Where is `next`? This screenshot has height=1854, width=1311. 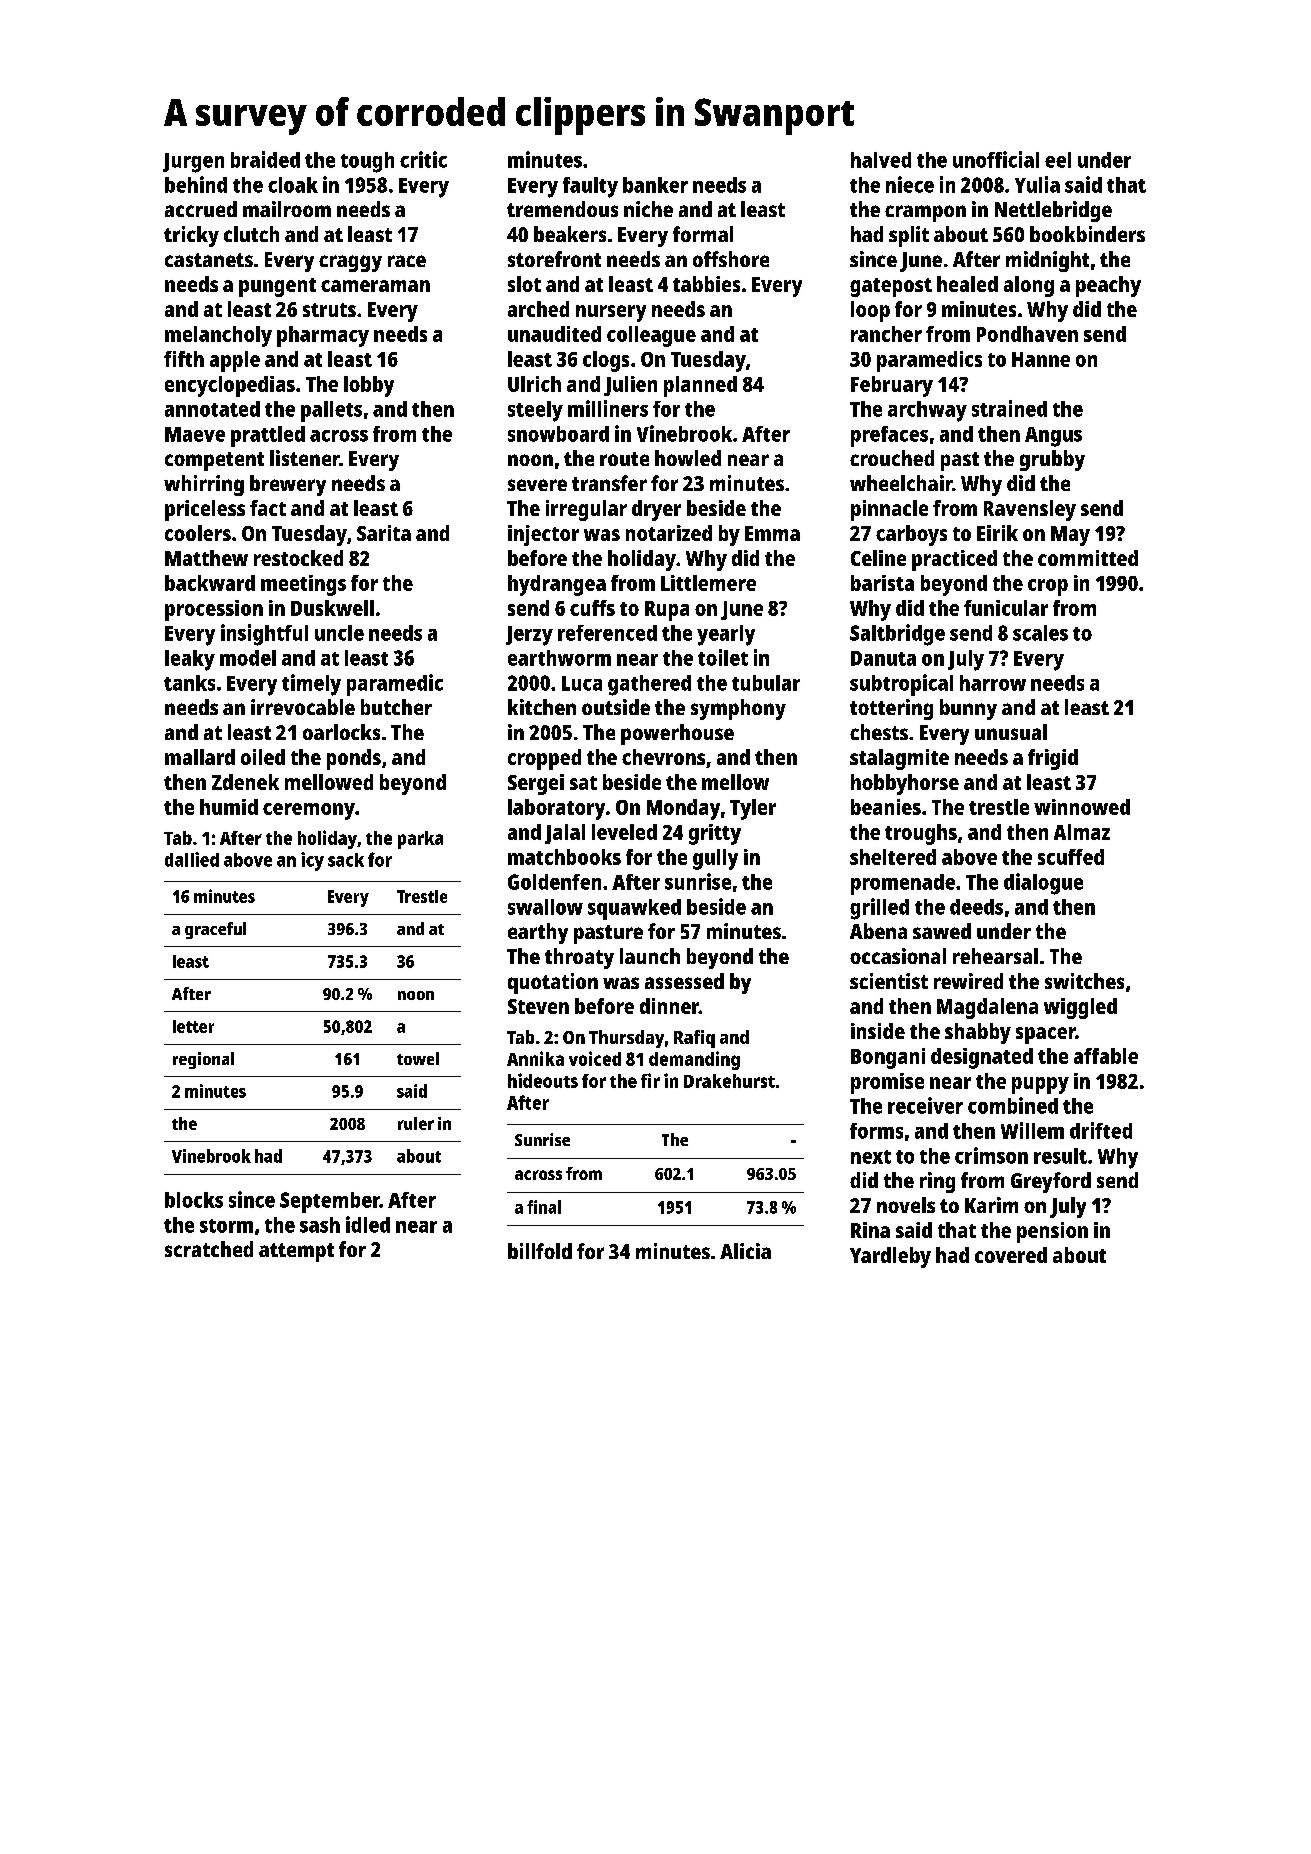 next is located at coordinates (871, 1157).
